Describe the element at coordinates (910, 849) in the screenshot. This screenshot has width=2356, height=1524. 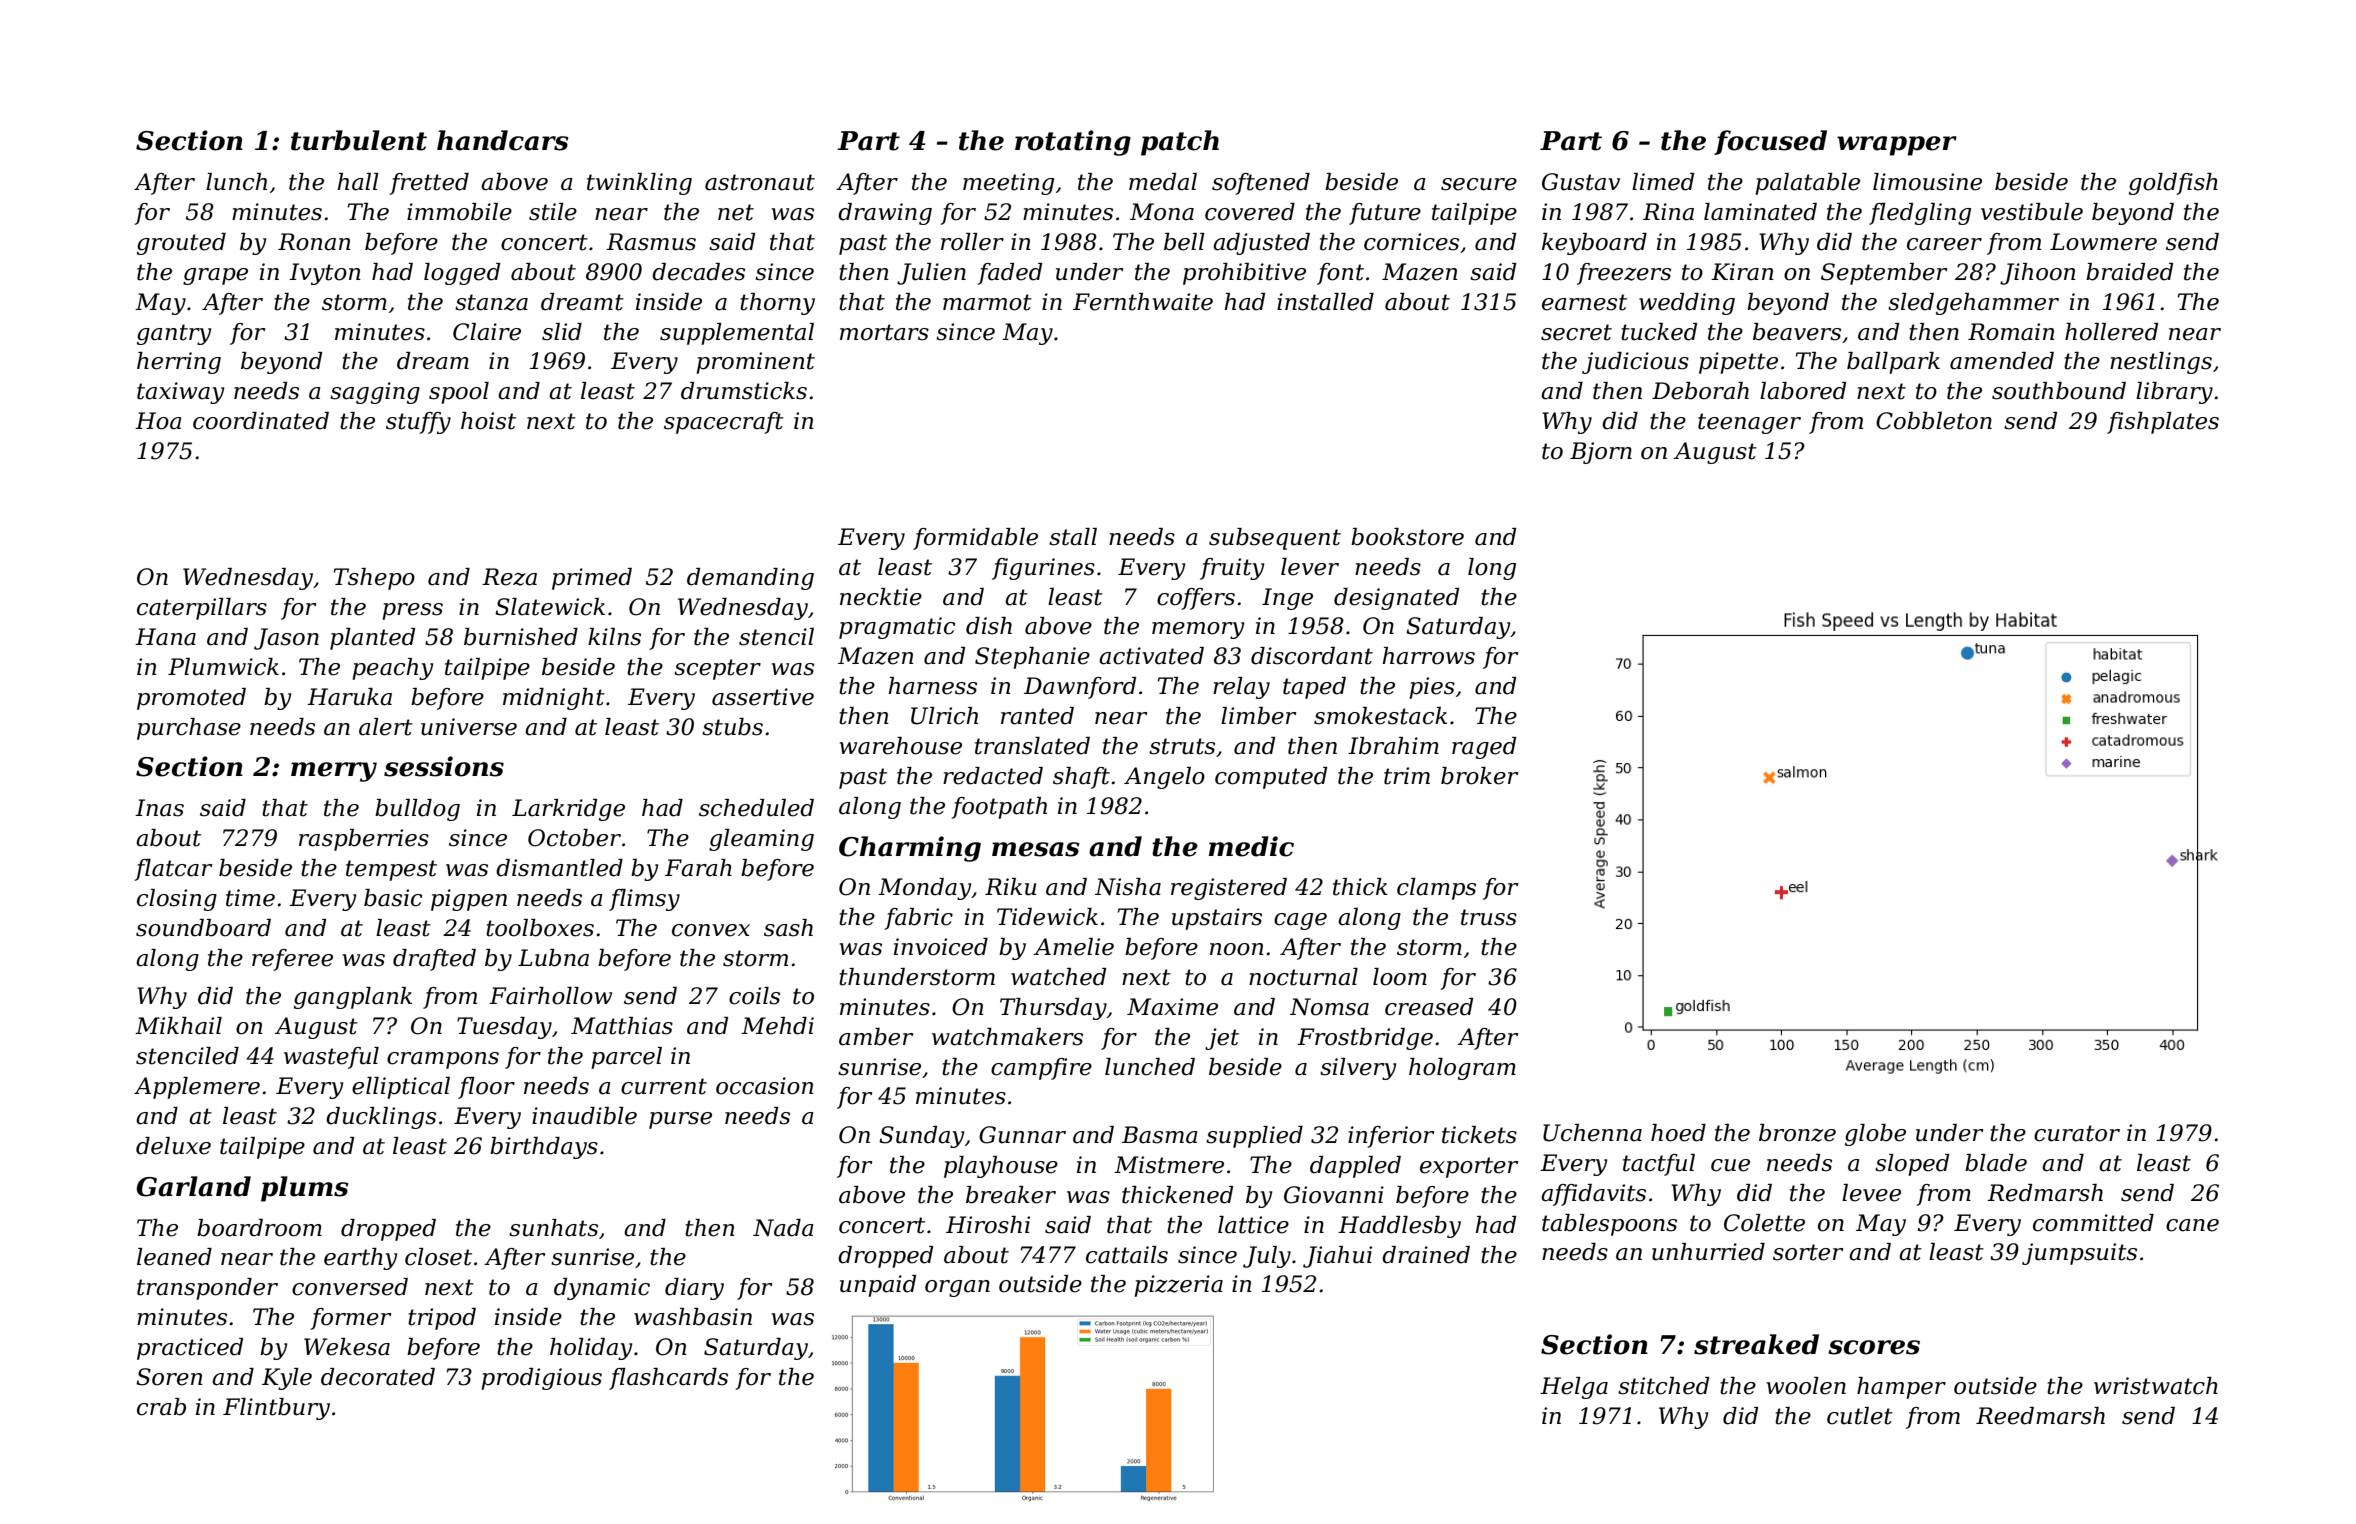
I see `Charming` at that location.
